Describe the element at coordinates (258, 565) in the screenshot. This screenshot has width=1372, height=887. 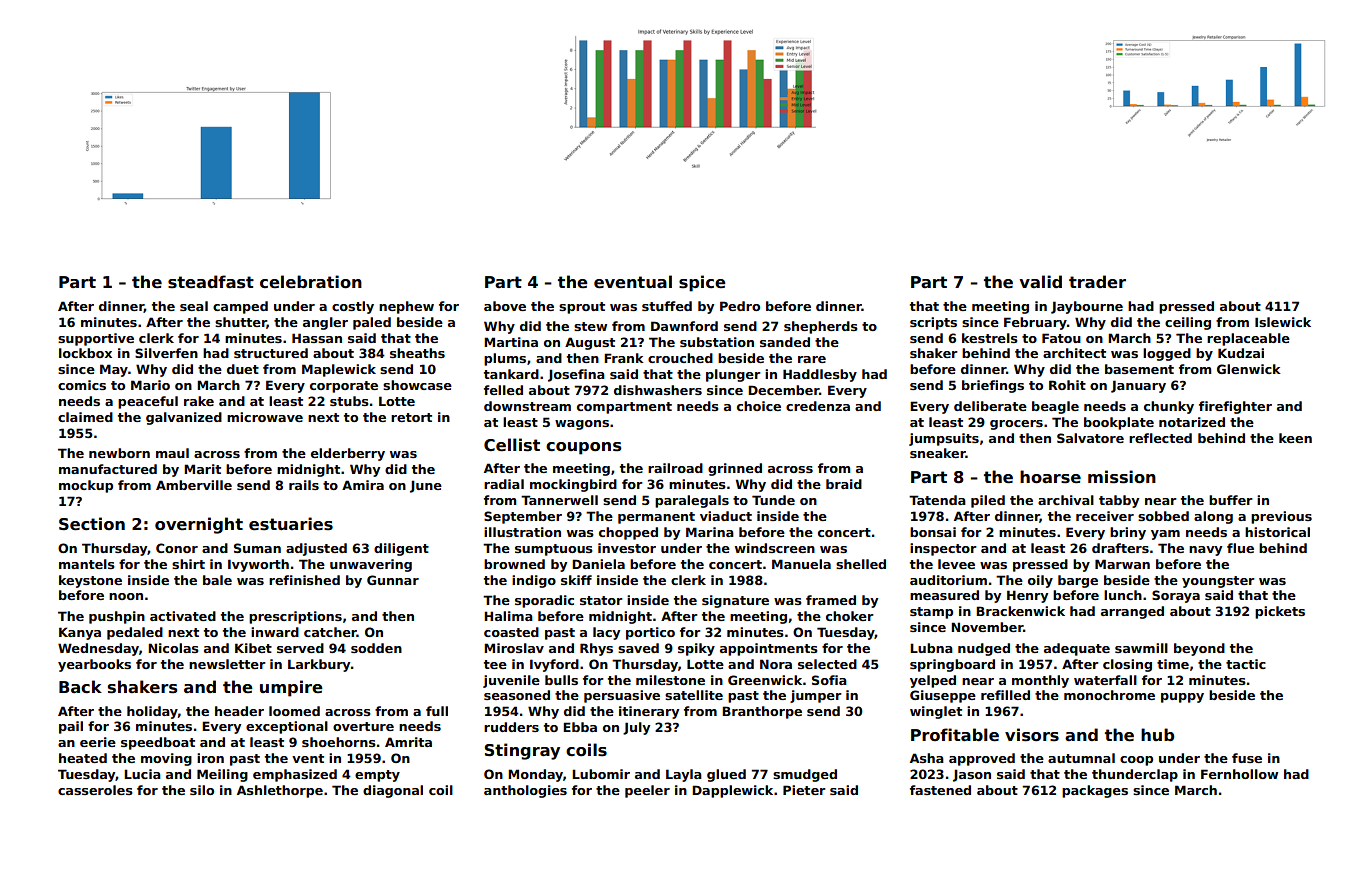
I see `Ivyworth` at that location.
